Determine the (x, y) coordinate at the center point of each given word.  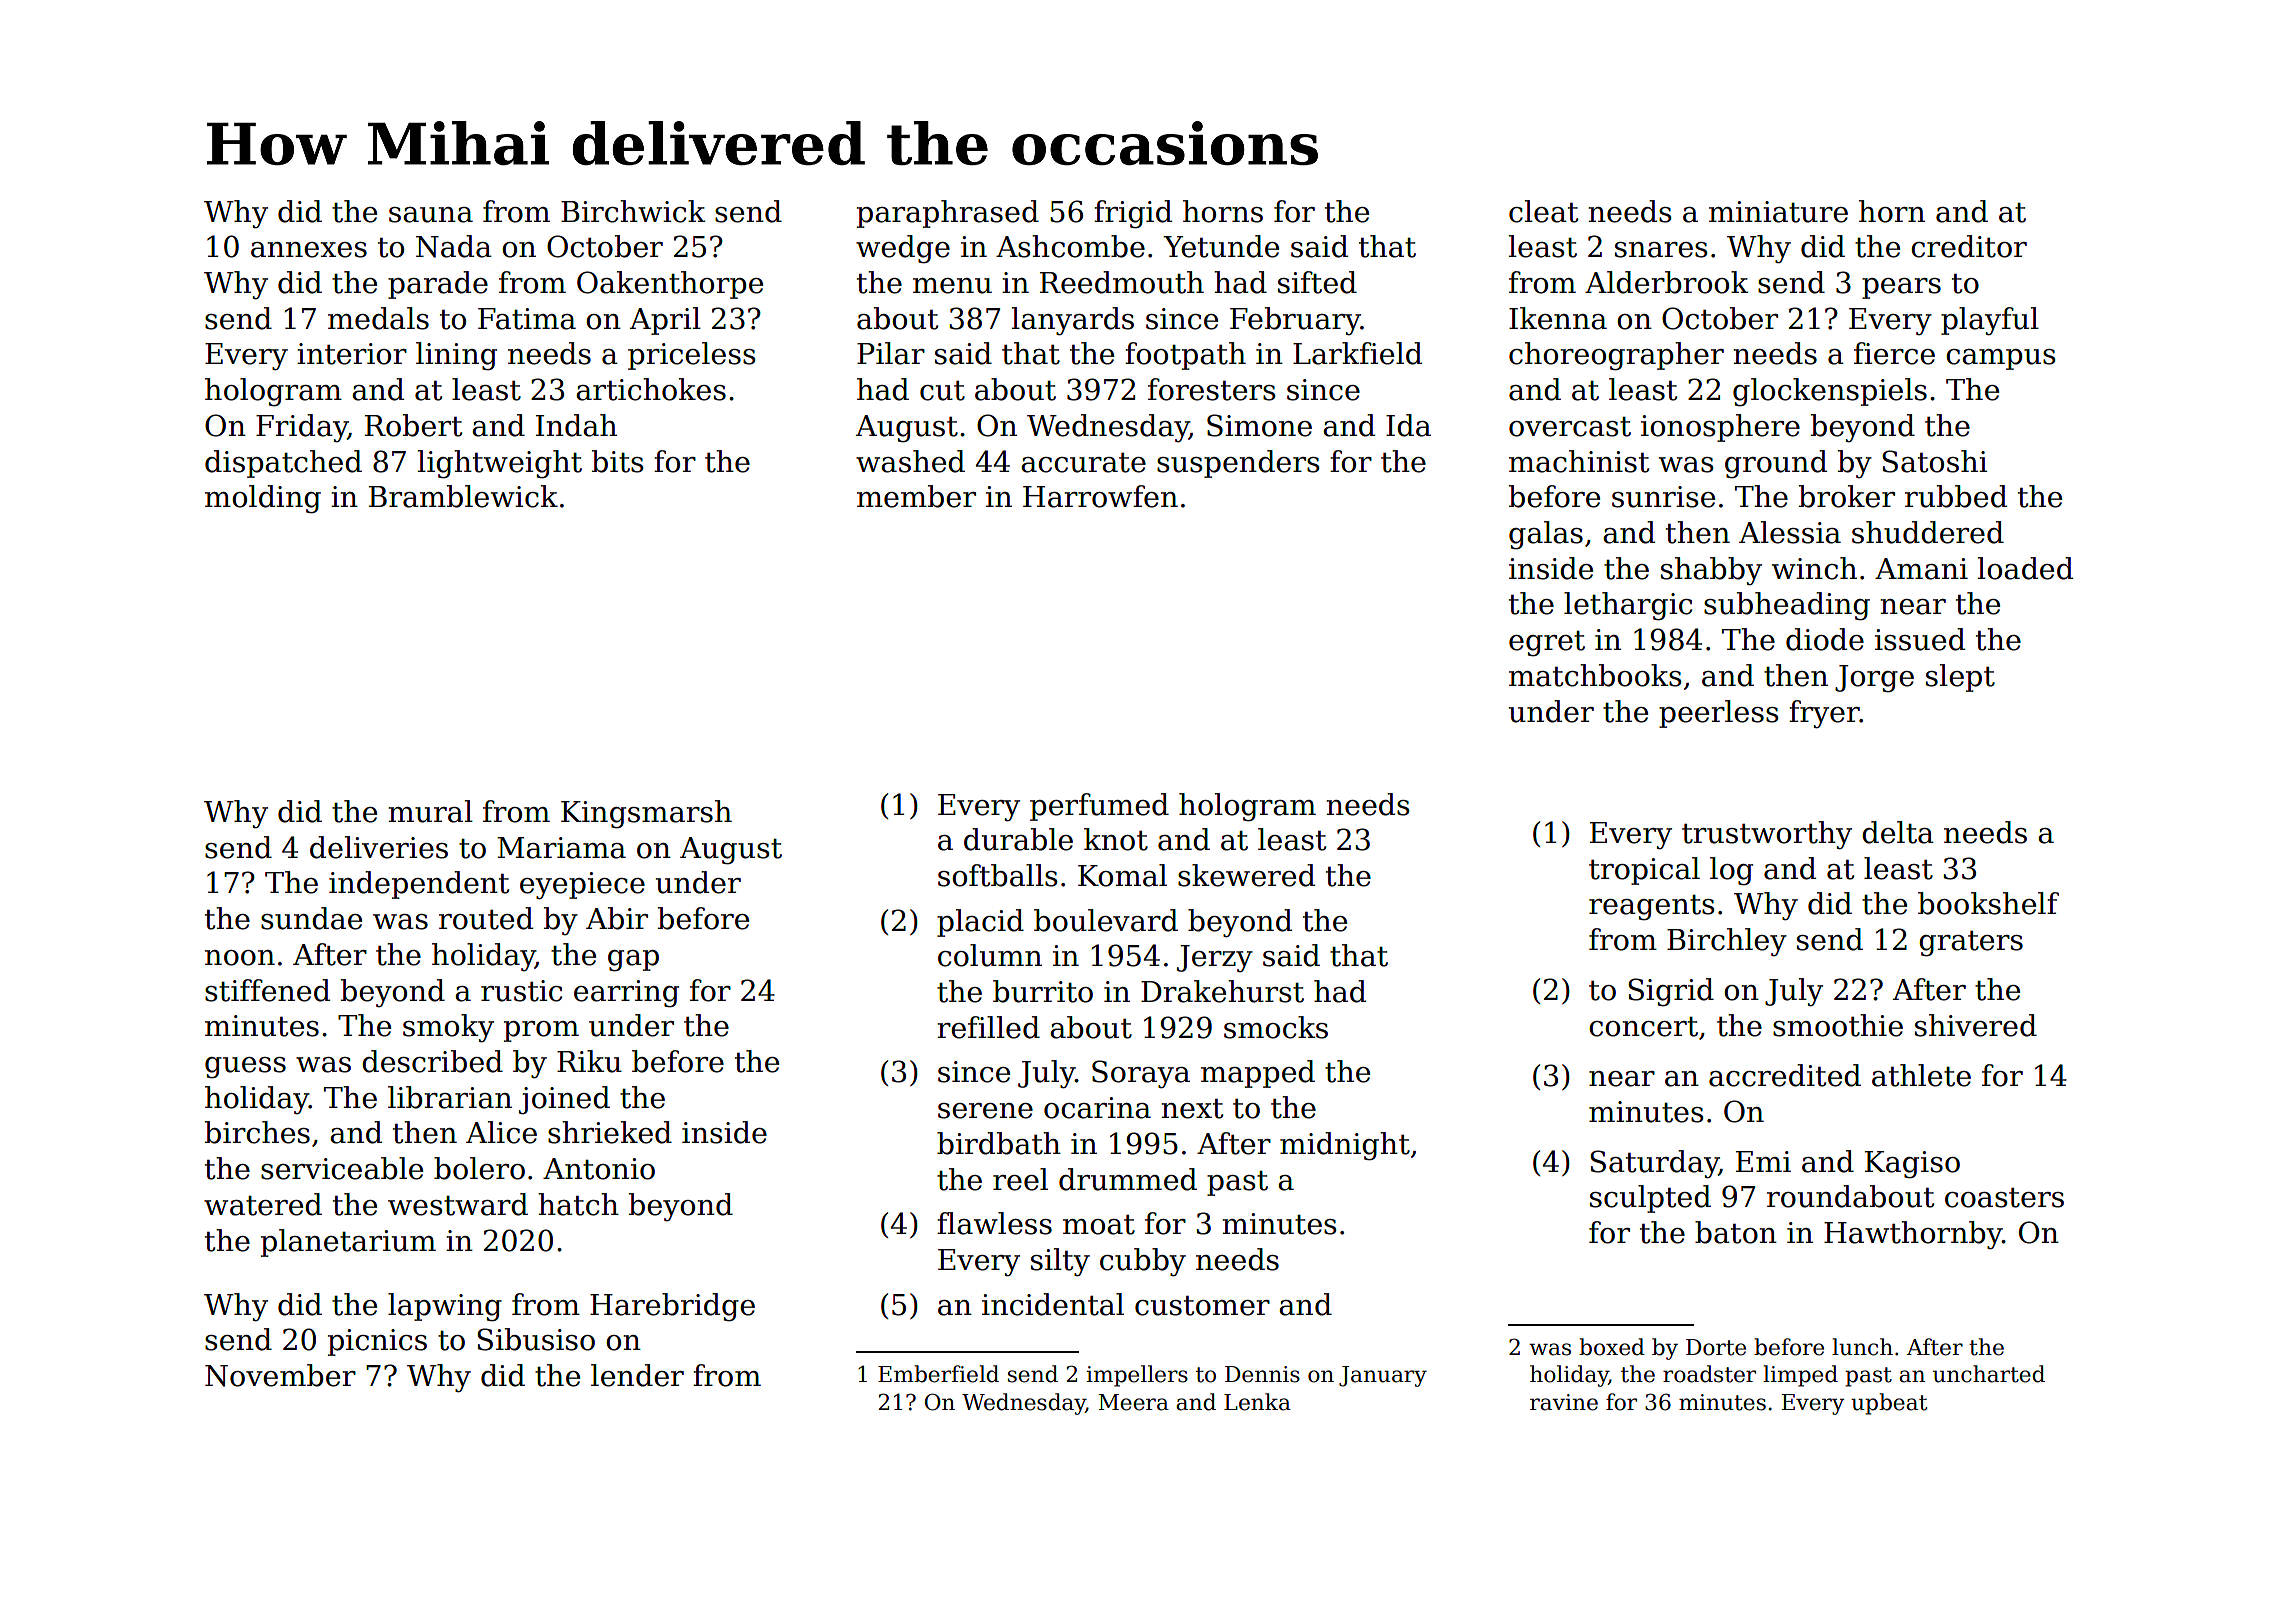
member (916, 496)
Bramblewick (463, 496)
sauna (431, 215)
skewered (1246, 875)
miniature (1778, 212)
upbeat (1889, 1404)
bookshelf (1988, 903)
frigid (1133, 214)
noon (240, 958)
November (280, 1375)
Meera (1133, 1402)
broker (1846, 496)
